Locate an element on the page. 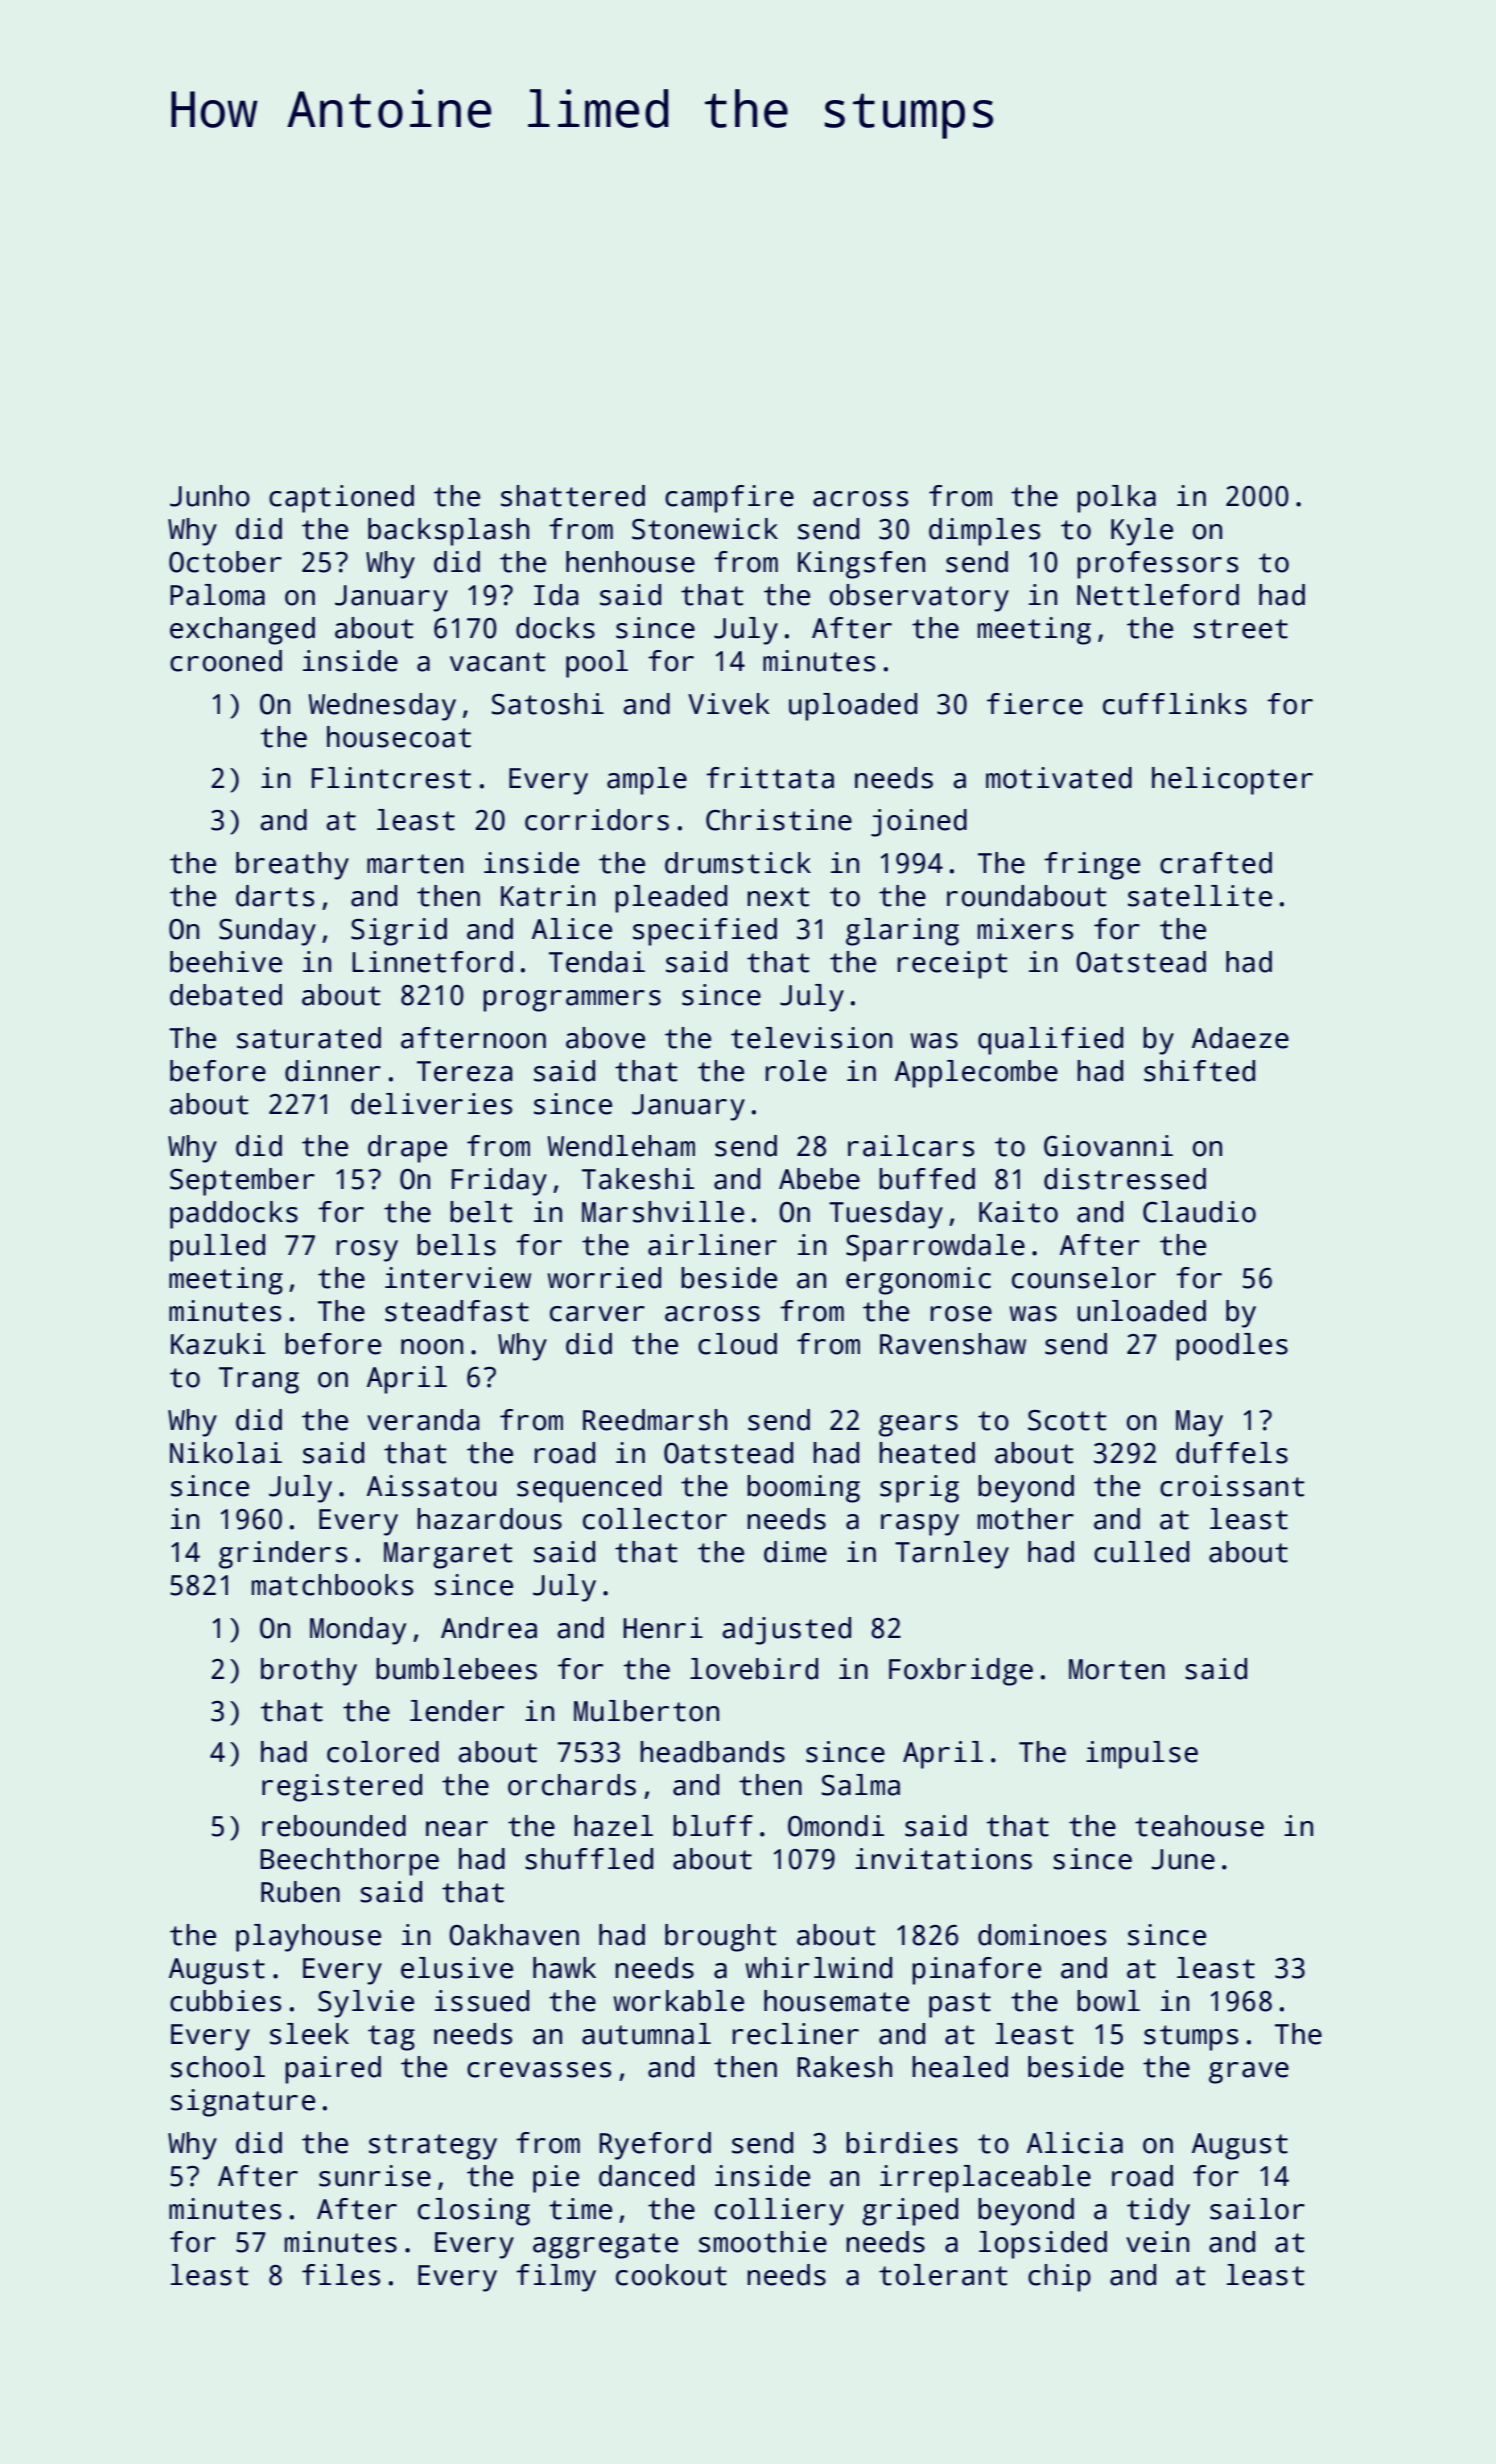  street is located at coordinates (1241, 629).
